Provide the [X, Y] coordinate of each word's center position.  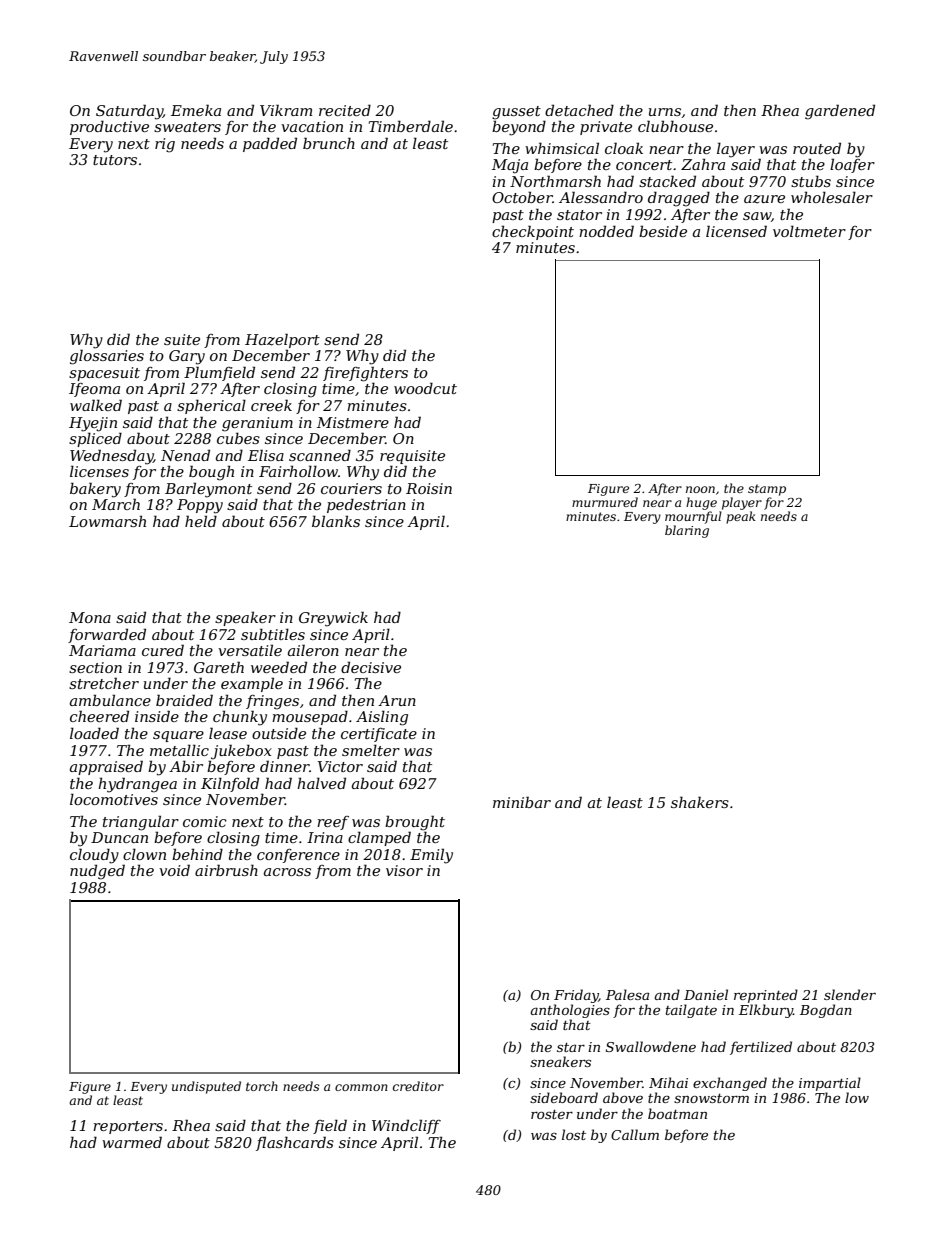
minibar [522, 802]
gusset [516, 113]
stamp [767, 490]
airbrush [226, 870]
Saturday [129, 112]
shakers [700, 802]
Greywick [333, 619]
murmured [605, 502]
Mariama [102, 650]
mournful [693, 517]
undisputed [206, 1087]
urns [665, 112]
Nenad [185, 455]
